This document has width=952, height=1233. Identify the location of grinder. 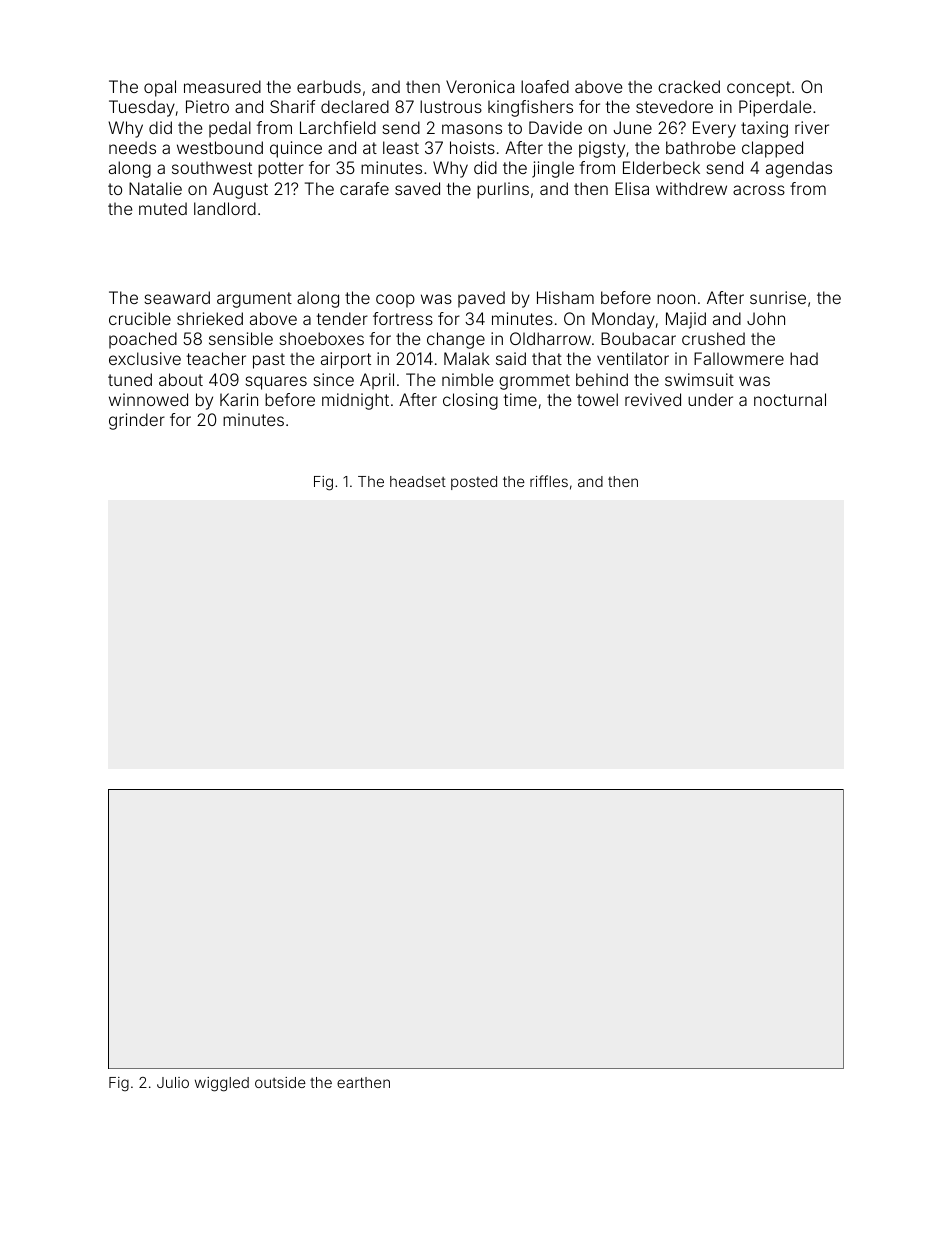
(137, 421).
